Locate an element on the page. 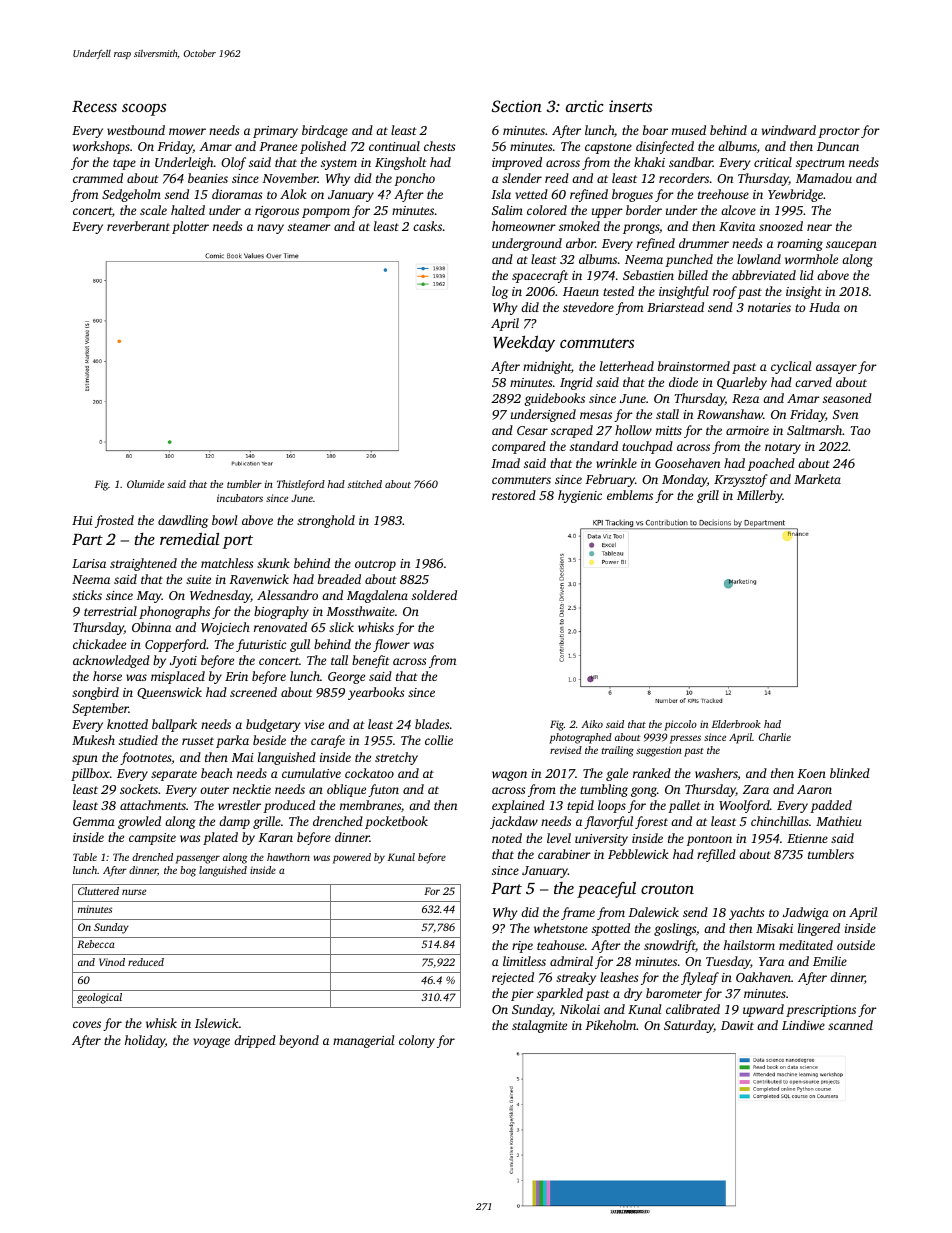 The image size is (952, 1233). Sedgeholm is located at coordinates (131, 195).
